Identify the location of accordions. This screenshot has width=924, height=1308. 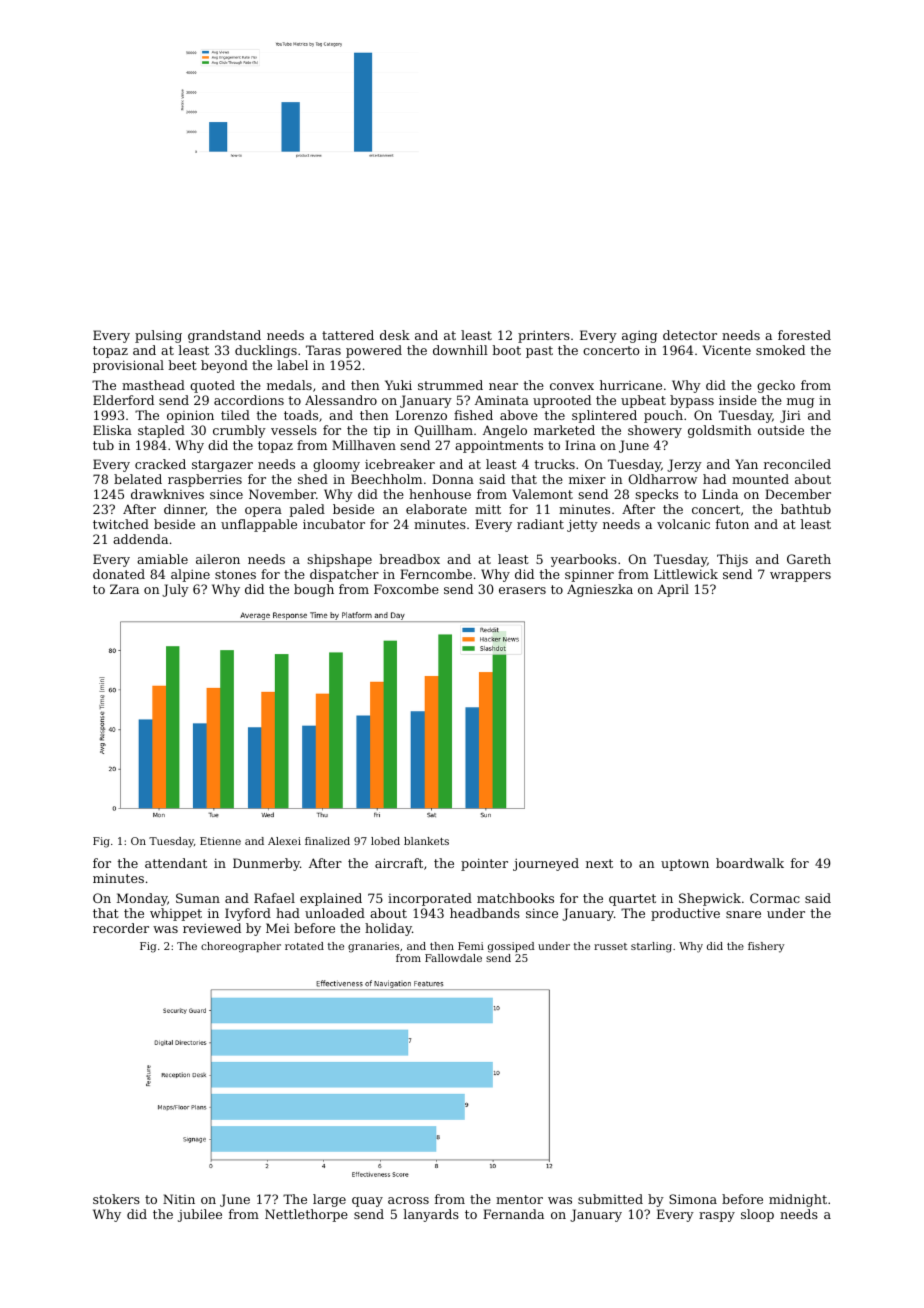
(249, 400).
